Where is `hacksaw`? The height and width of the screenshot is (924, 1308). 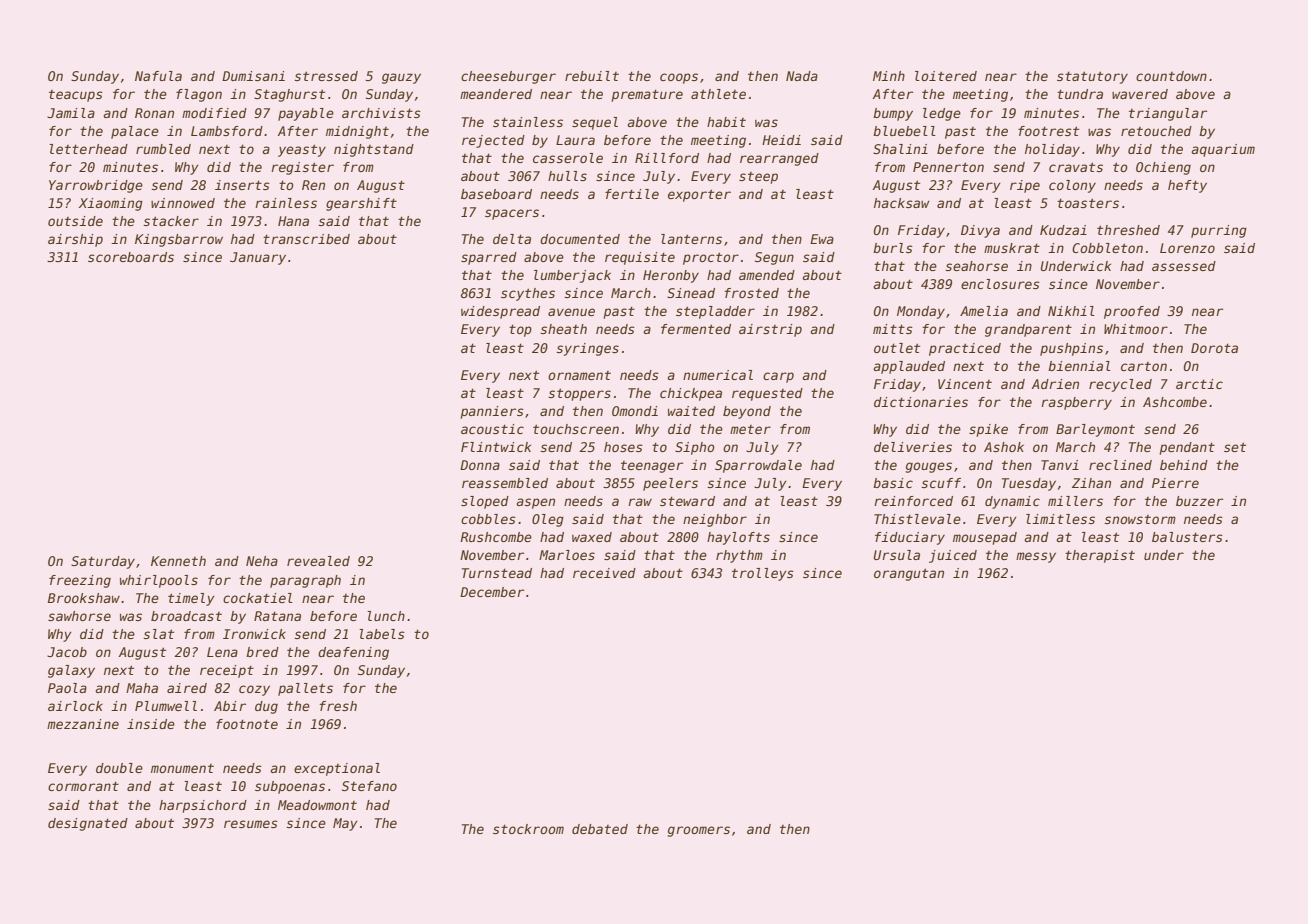 hacksaw is located at coordinates (902, 203).
